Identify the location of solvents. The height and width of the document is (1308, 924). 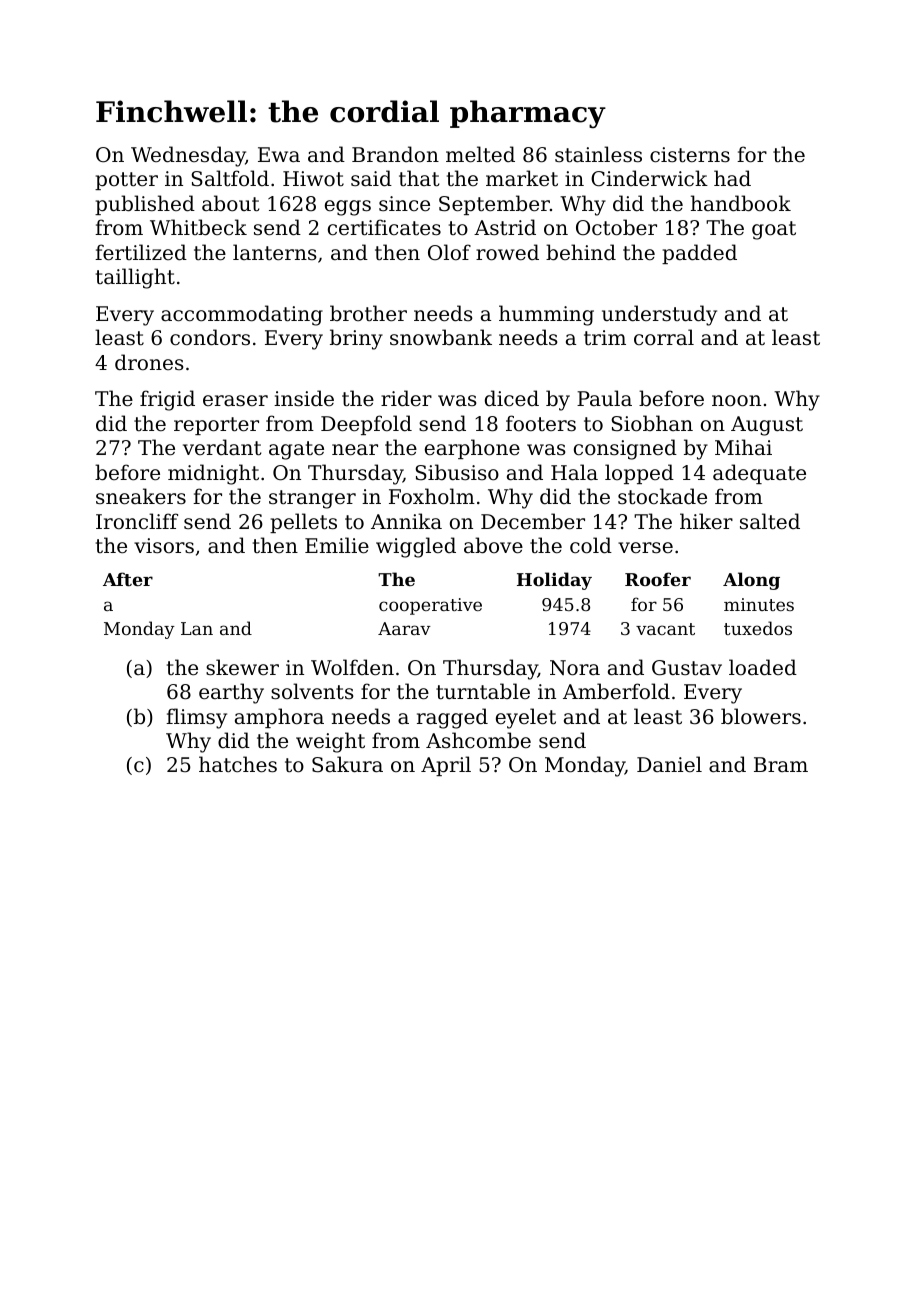
(312, 691).
